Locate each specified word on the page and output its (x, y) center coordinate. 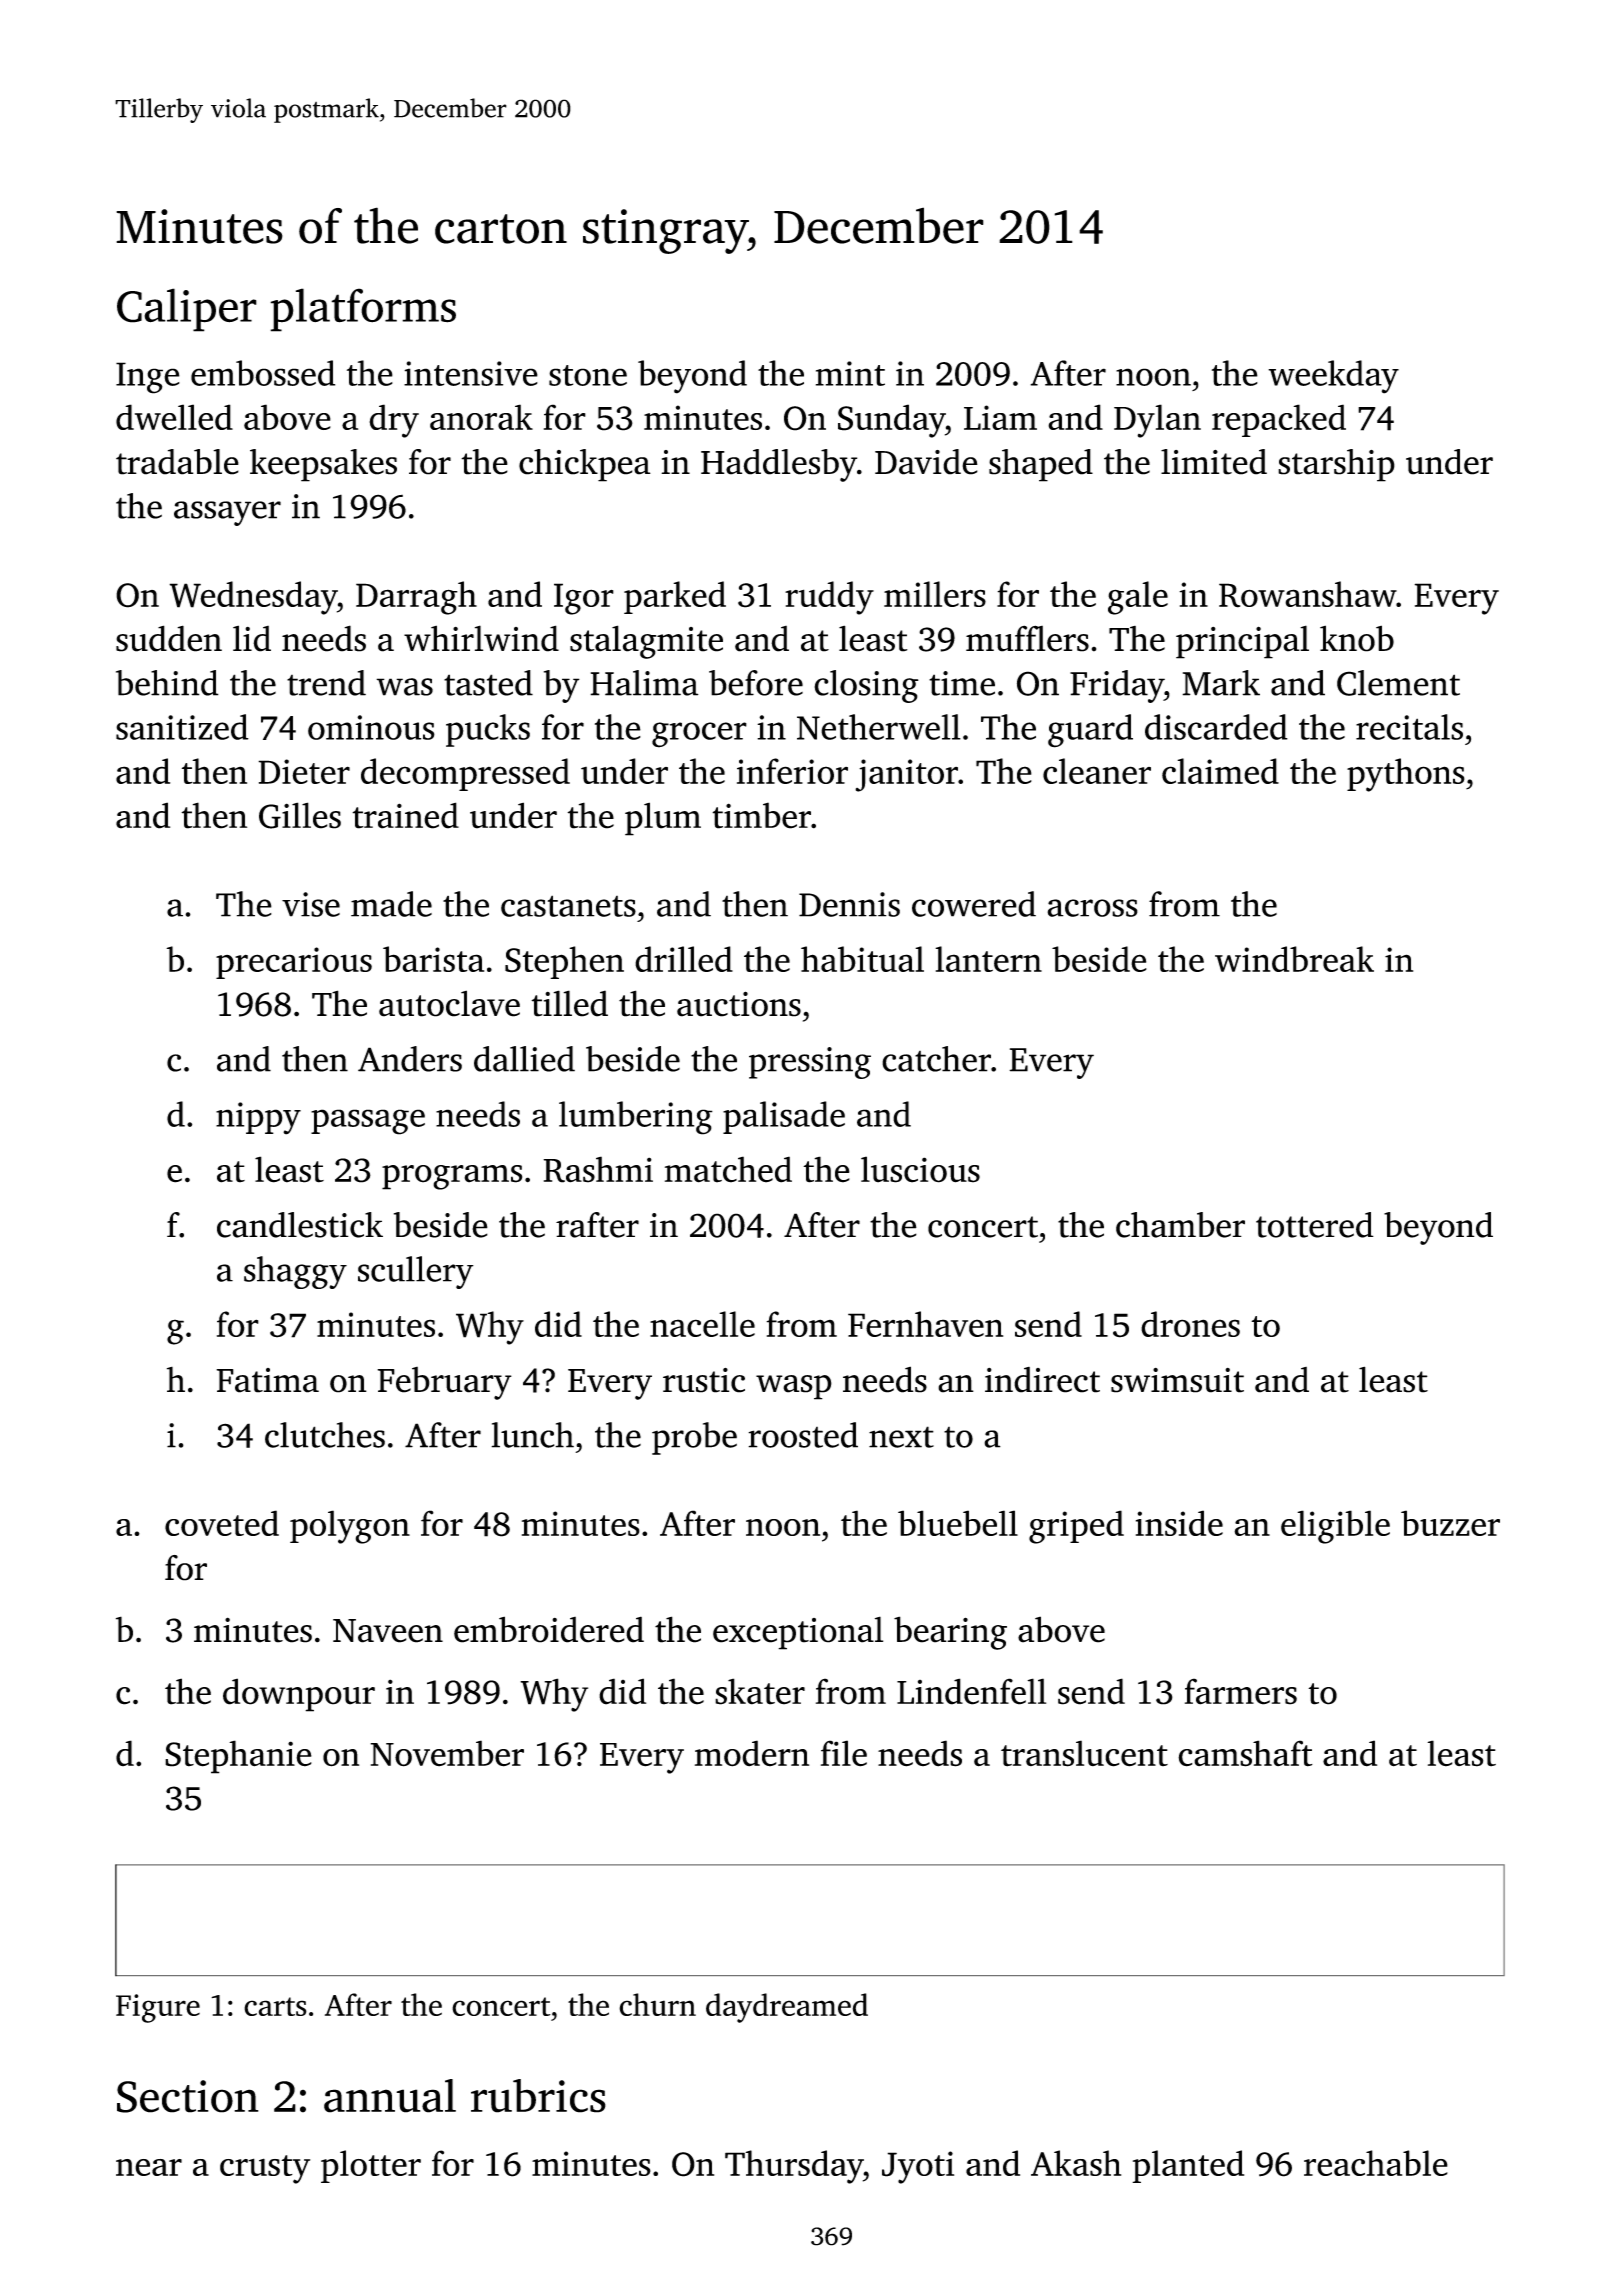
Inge (148, 378)
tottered (1315, 1225)
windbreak (1294, 959)
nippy (258, 1118)
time (962, 683)
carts (275, 2006)
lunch (532, 1435)
